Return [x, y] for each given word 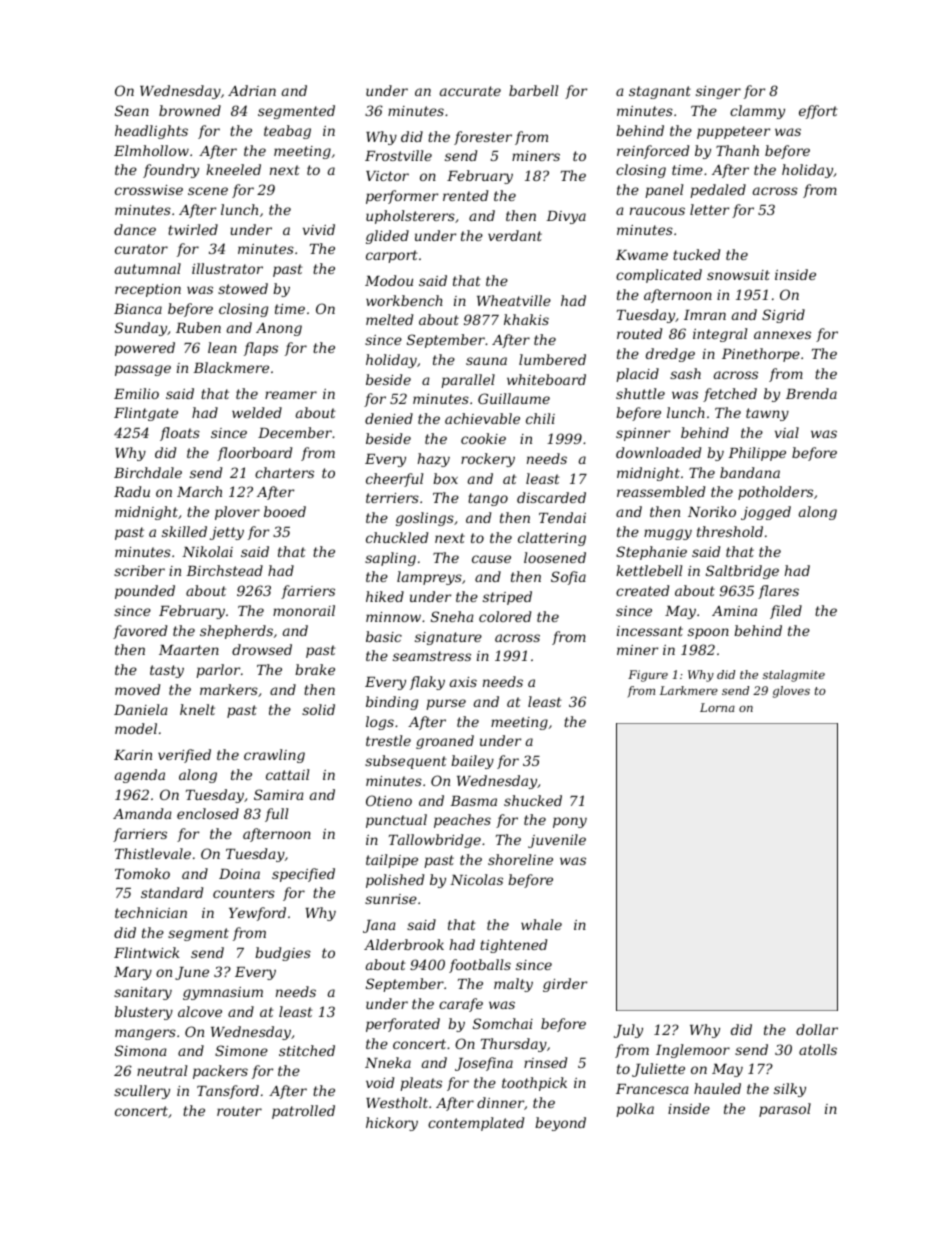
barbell [533, 90]
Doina [239, 874]
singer [718, 92]
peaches [462, 821]
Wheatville [514, 300]
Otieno [389, 800]
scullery [142, 1092]
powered [145, 349]
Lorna [717, 707]
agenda [140, 776]
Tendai [562, 517]
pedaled [718, 191]
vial [787, 432]
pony [570, 822]
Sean [132, 110]
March [199, 491]
